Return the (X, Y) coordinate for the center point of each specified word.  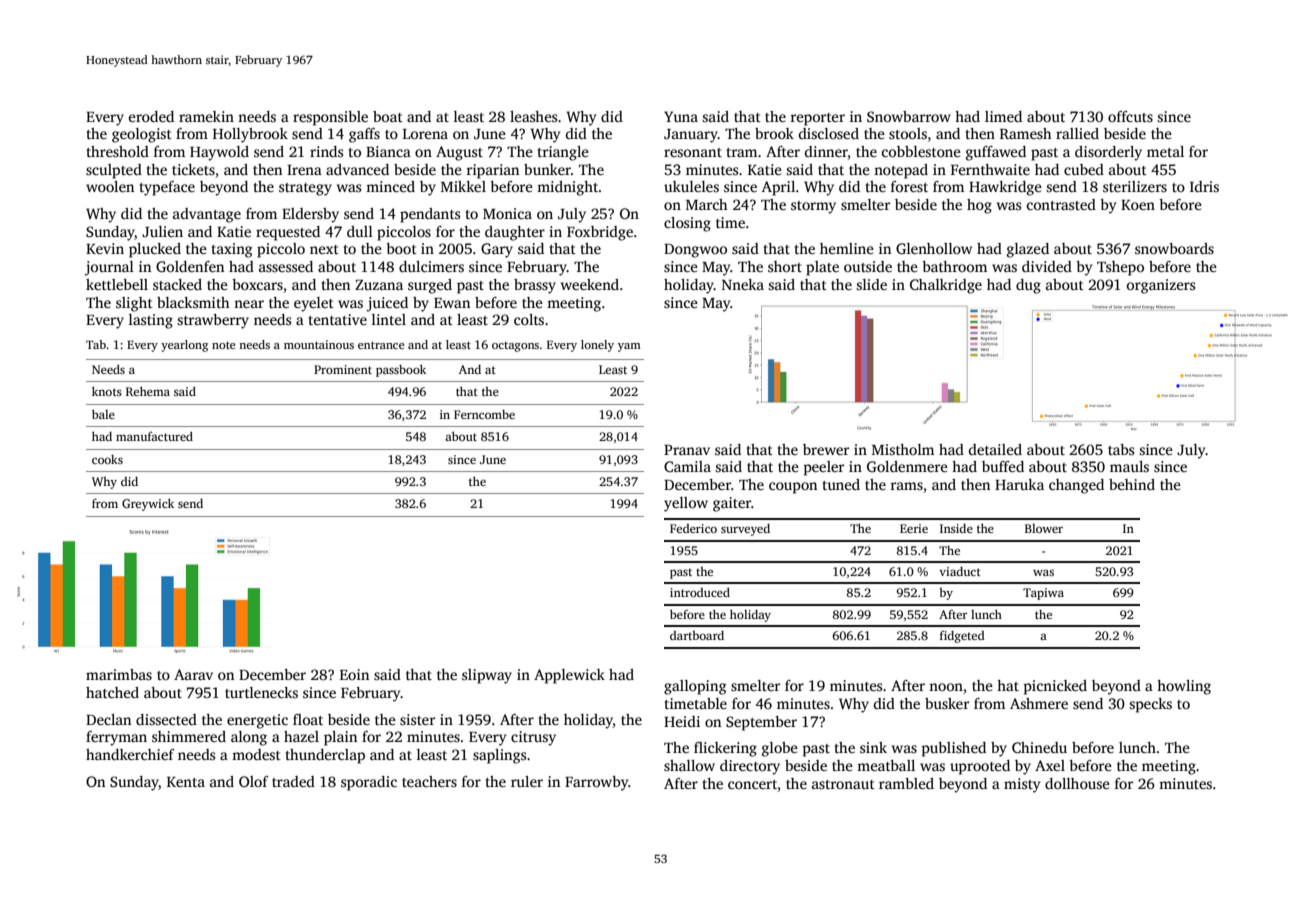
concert (752, 784)
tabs (1121, 449)
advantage (207, 215)
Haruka (1019, 484)
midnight (567, 188)
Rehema (148, 391)
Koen (1138, 205)
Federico (693, 528)
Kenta (186, 782)
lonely (597, 346)
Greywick (148, 504)
